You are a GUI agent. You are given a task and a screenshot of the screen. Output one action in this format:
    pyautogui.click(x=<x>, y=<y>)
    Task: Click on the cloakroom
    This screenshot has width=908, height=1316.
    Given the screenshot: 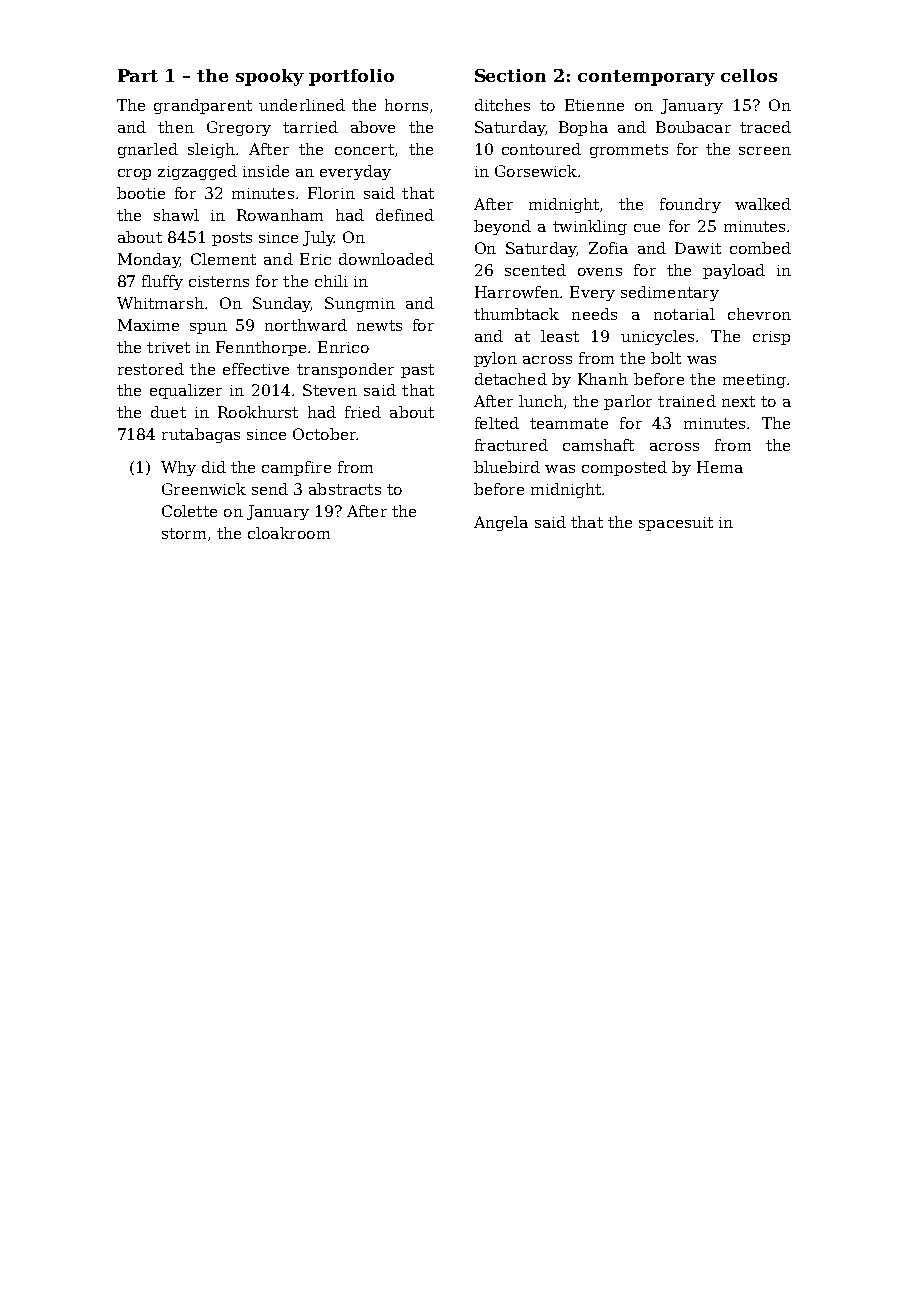 What is the action you would take?
    pyautogui.click(x=289, y=533)
